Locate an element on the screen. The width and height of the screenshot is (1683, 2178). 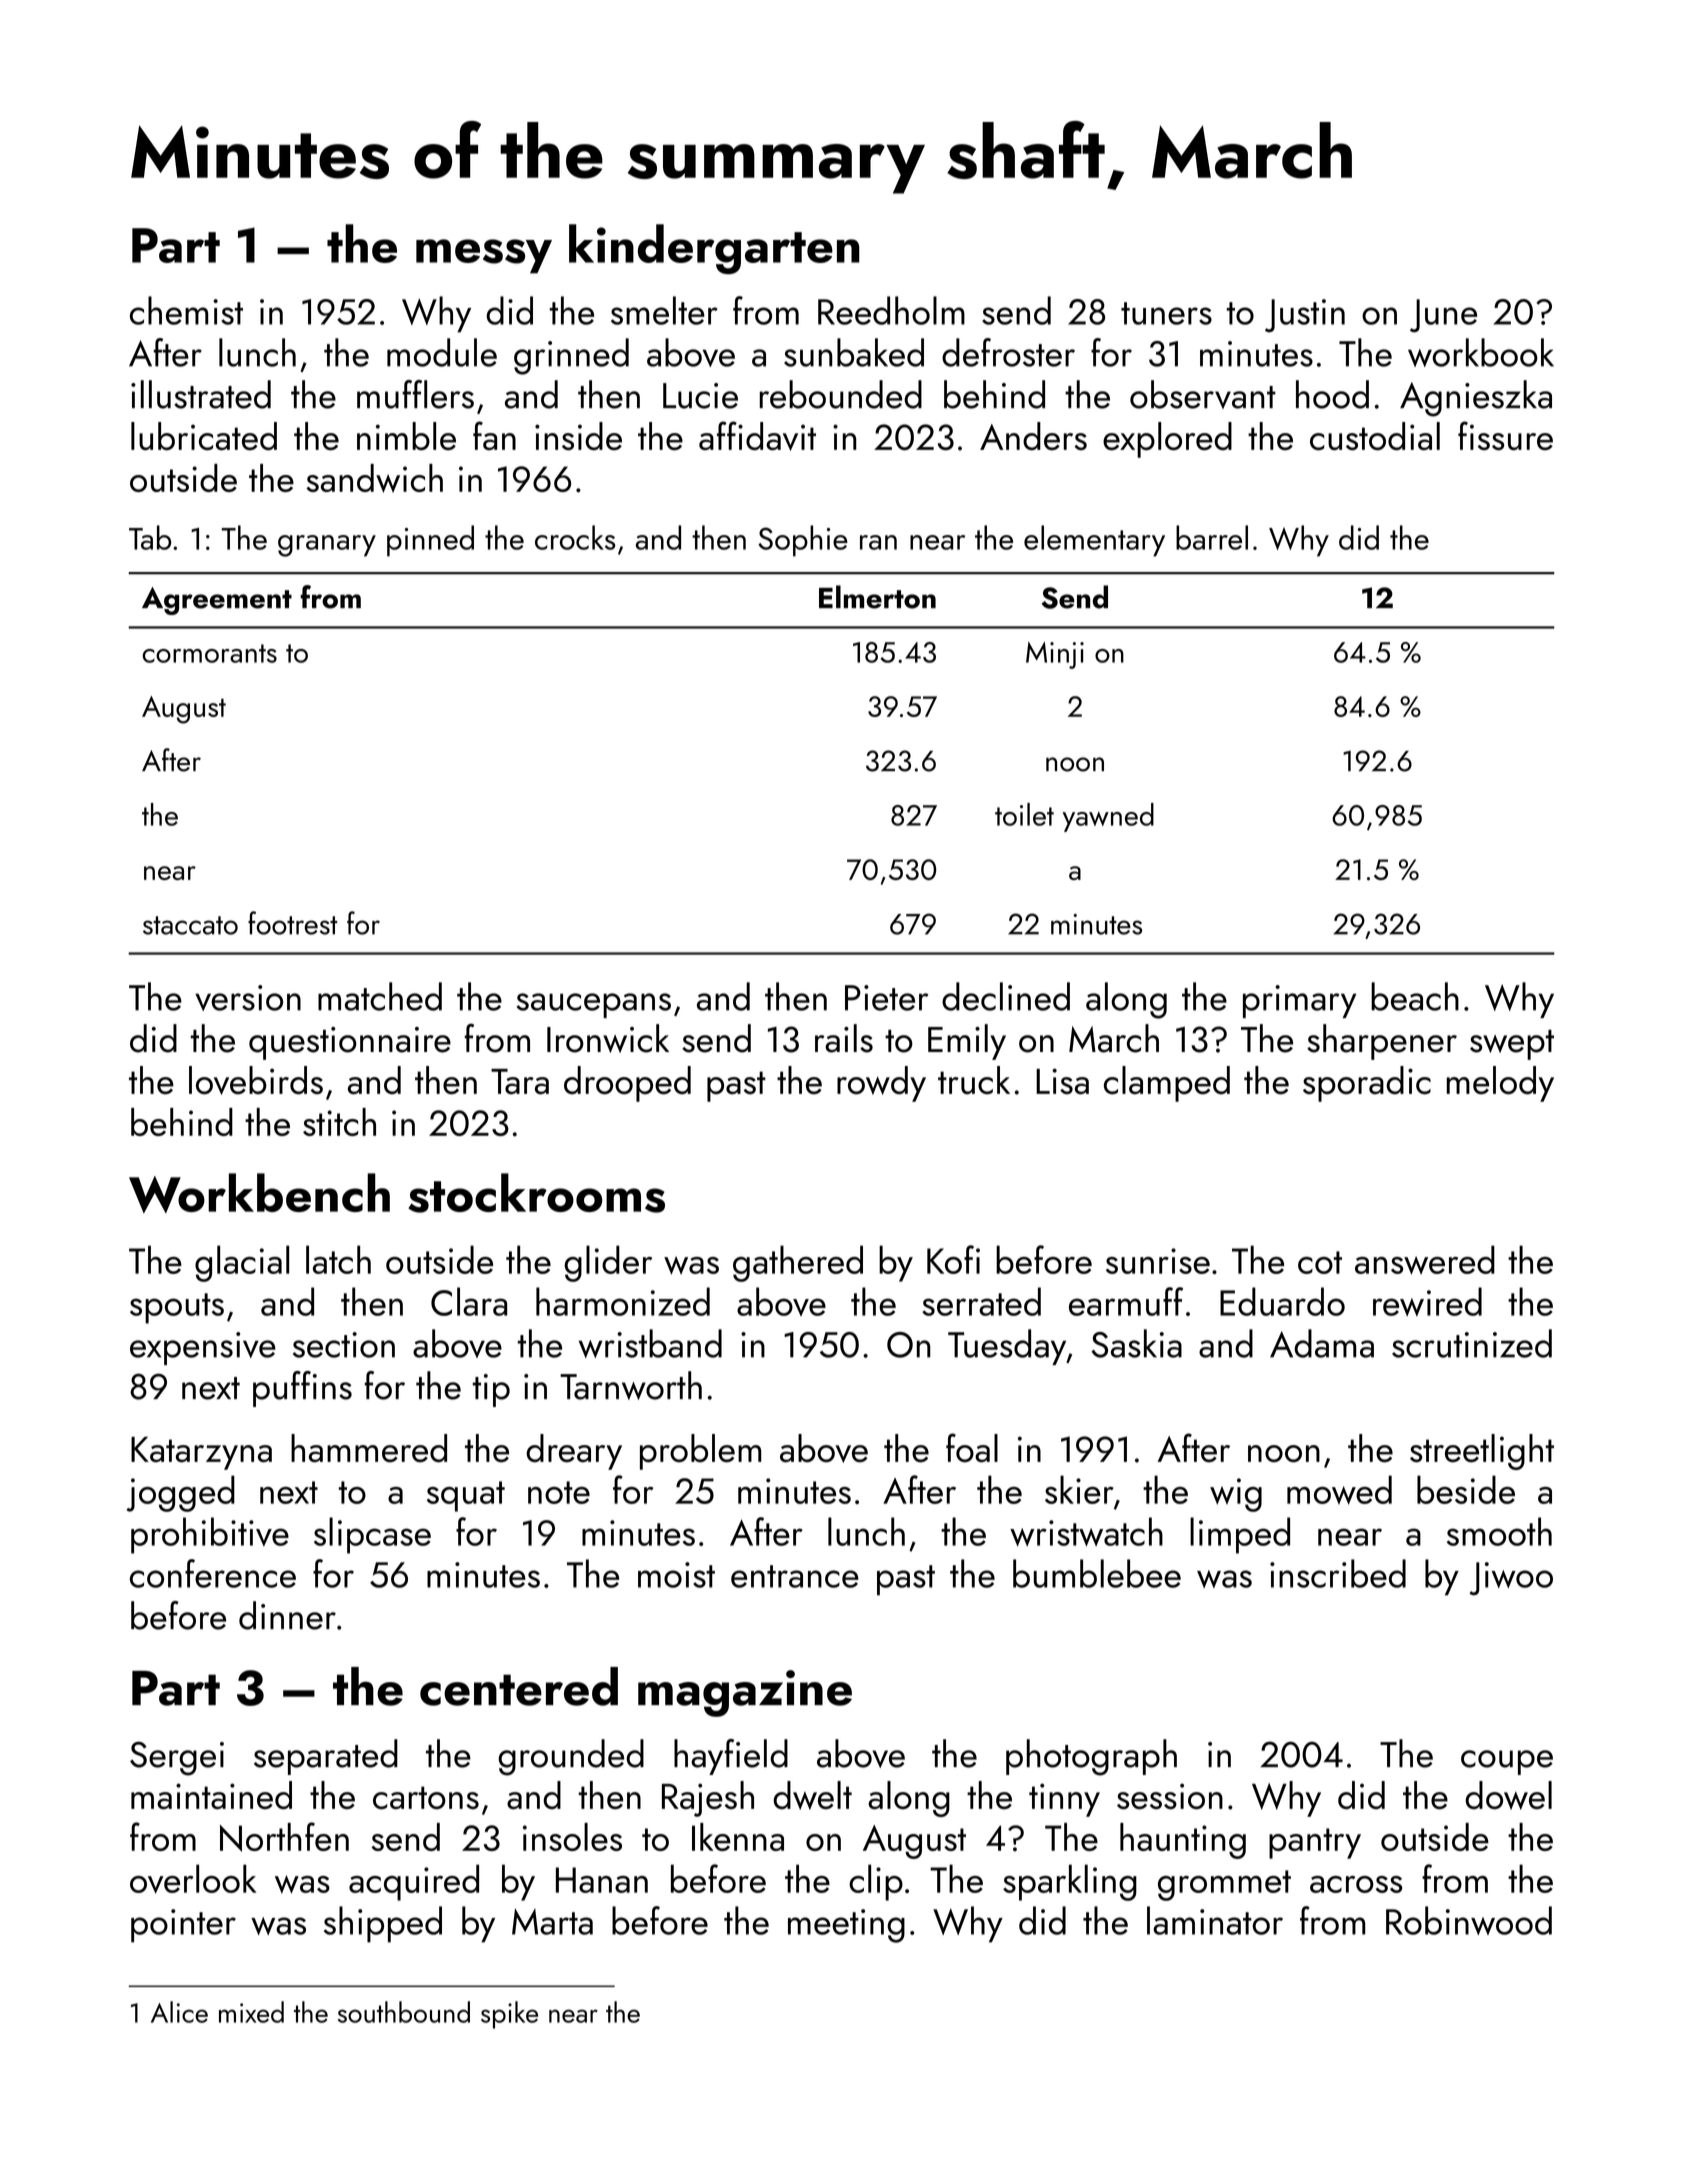
pinned is located at coordinates (430, 541).
